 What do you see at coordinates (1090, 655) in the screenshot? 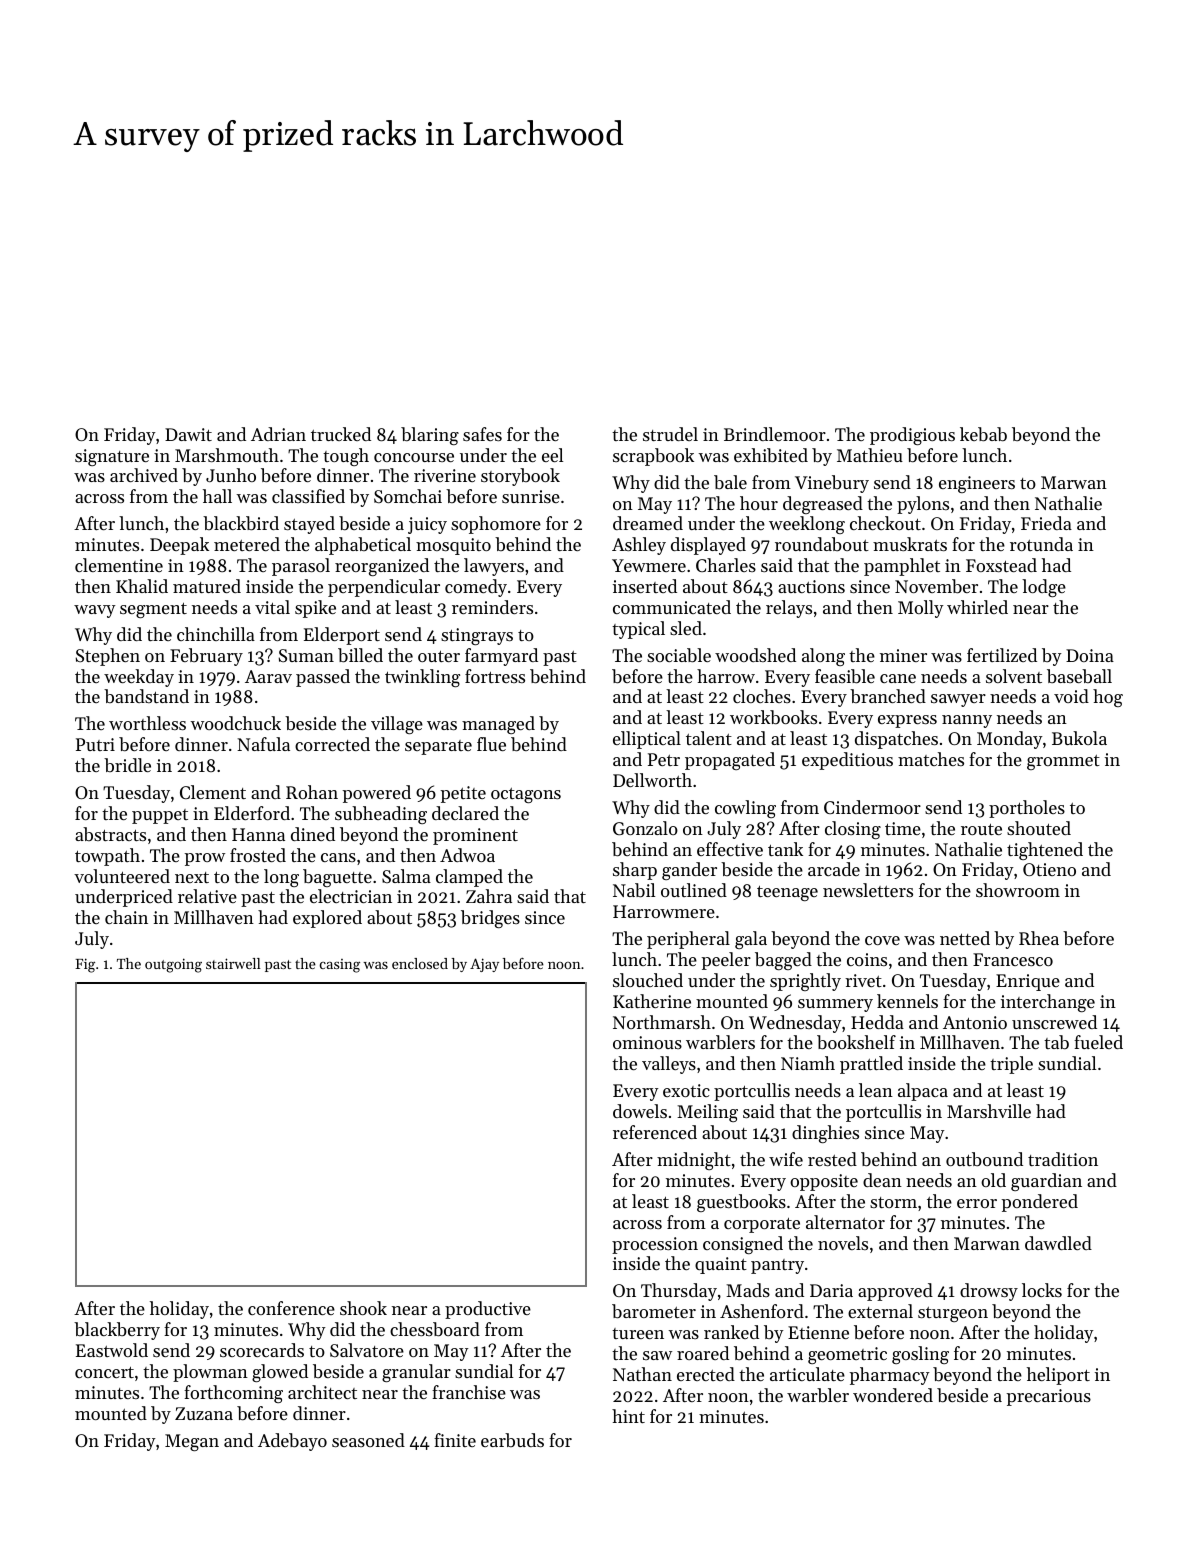
I see `Doina` at bounding box center [1090, 655].
